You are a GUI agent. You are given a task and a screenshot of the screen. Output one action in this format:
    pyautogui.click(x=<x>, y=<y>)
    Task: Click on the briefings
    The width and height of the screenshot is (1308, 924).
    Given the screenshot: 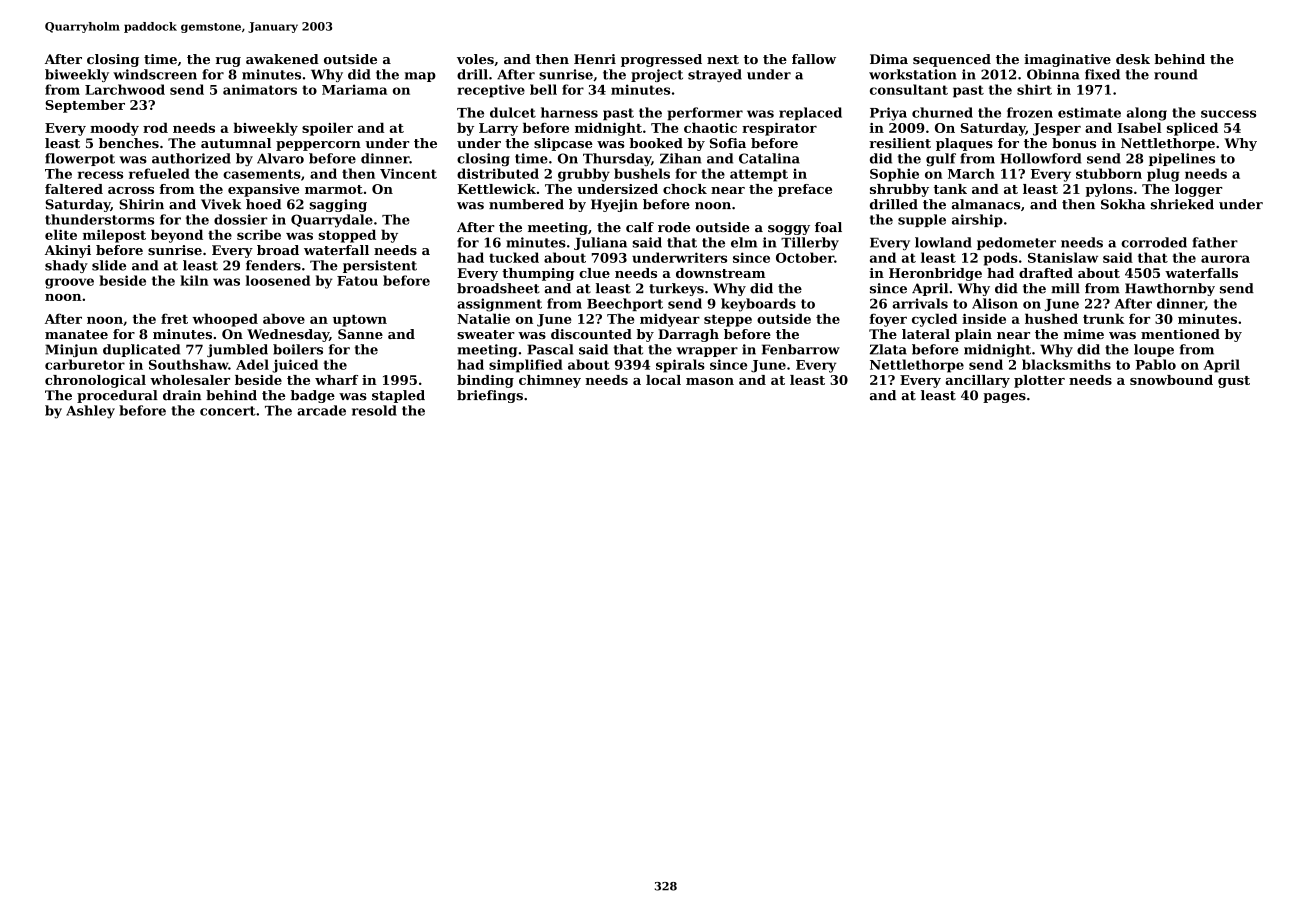 What is the action you would take?
    pyautogui.click(x=490, y=396)
